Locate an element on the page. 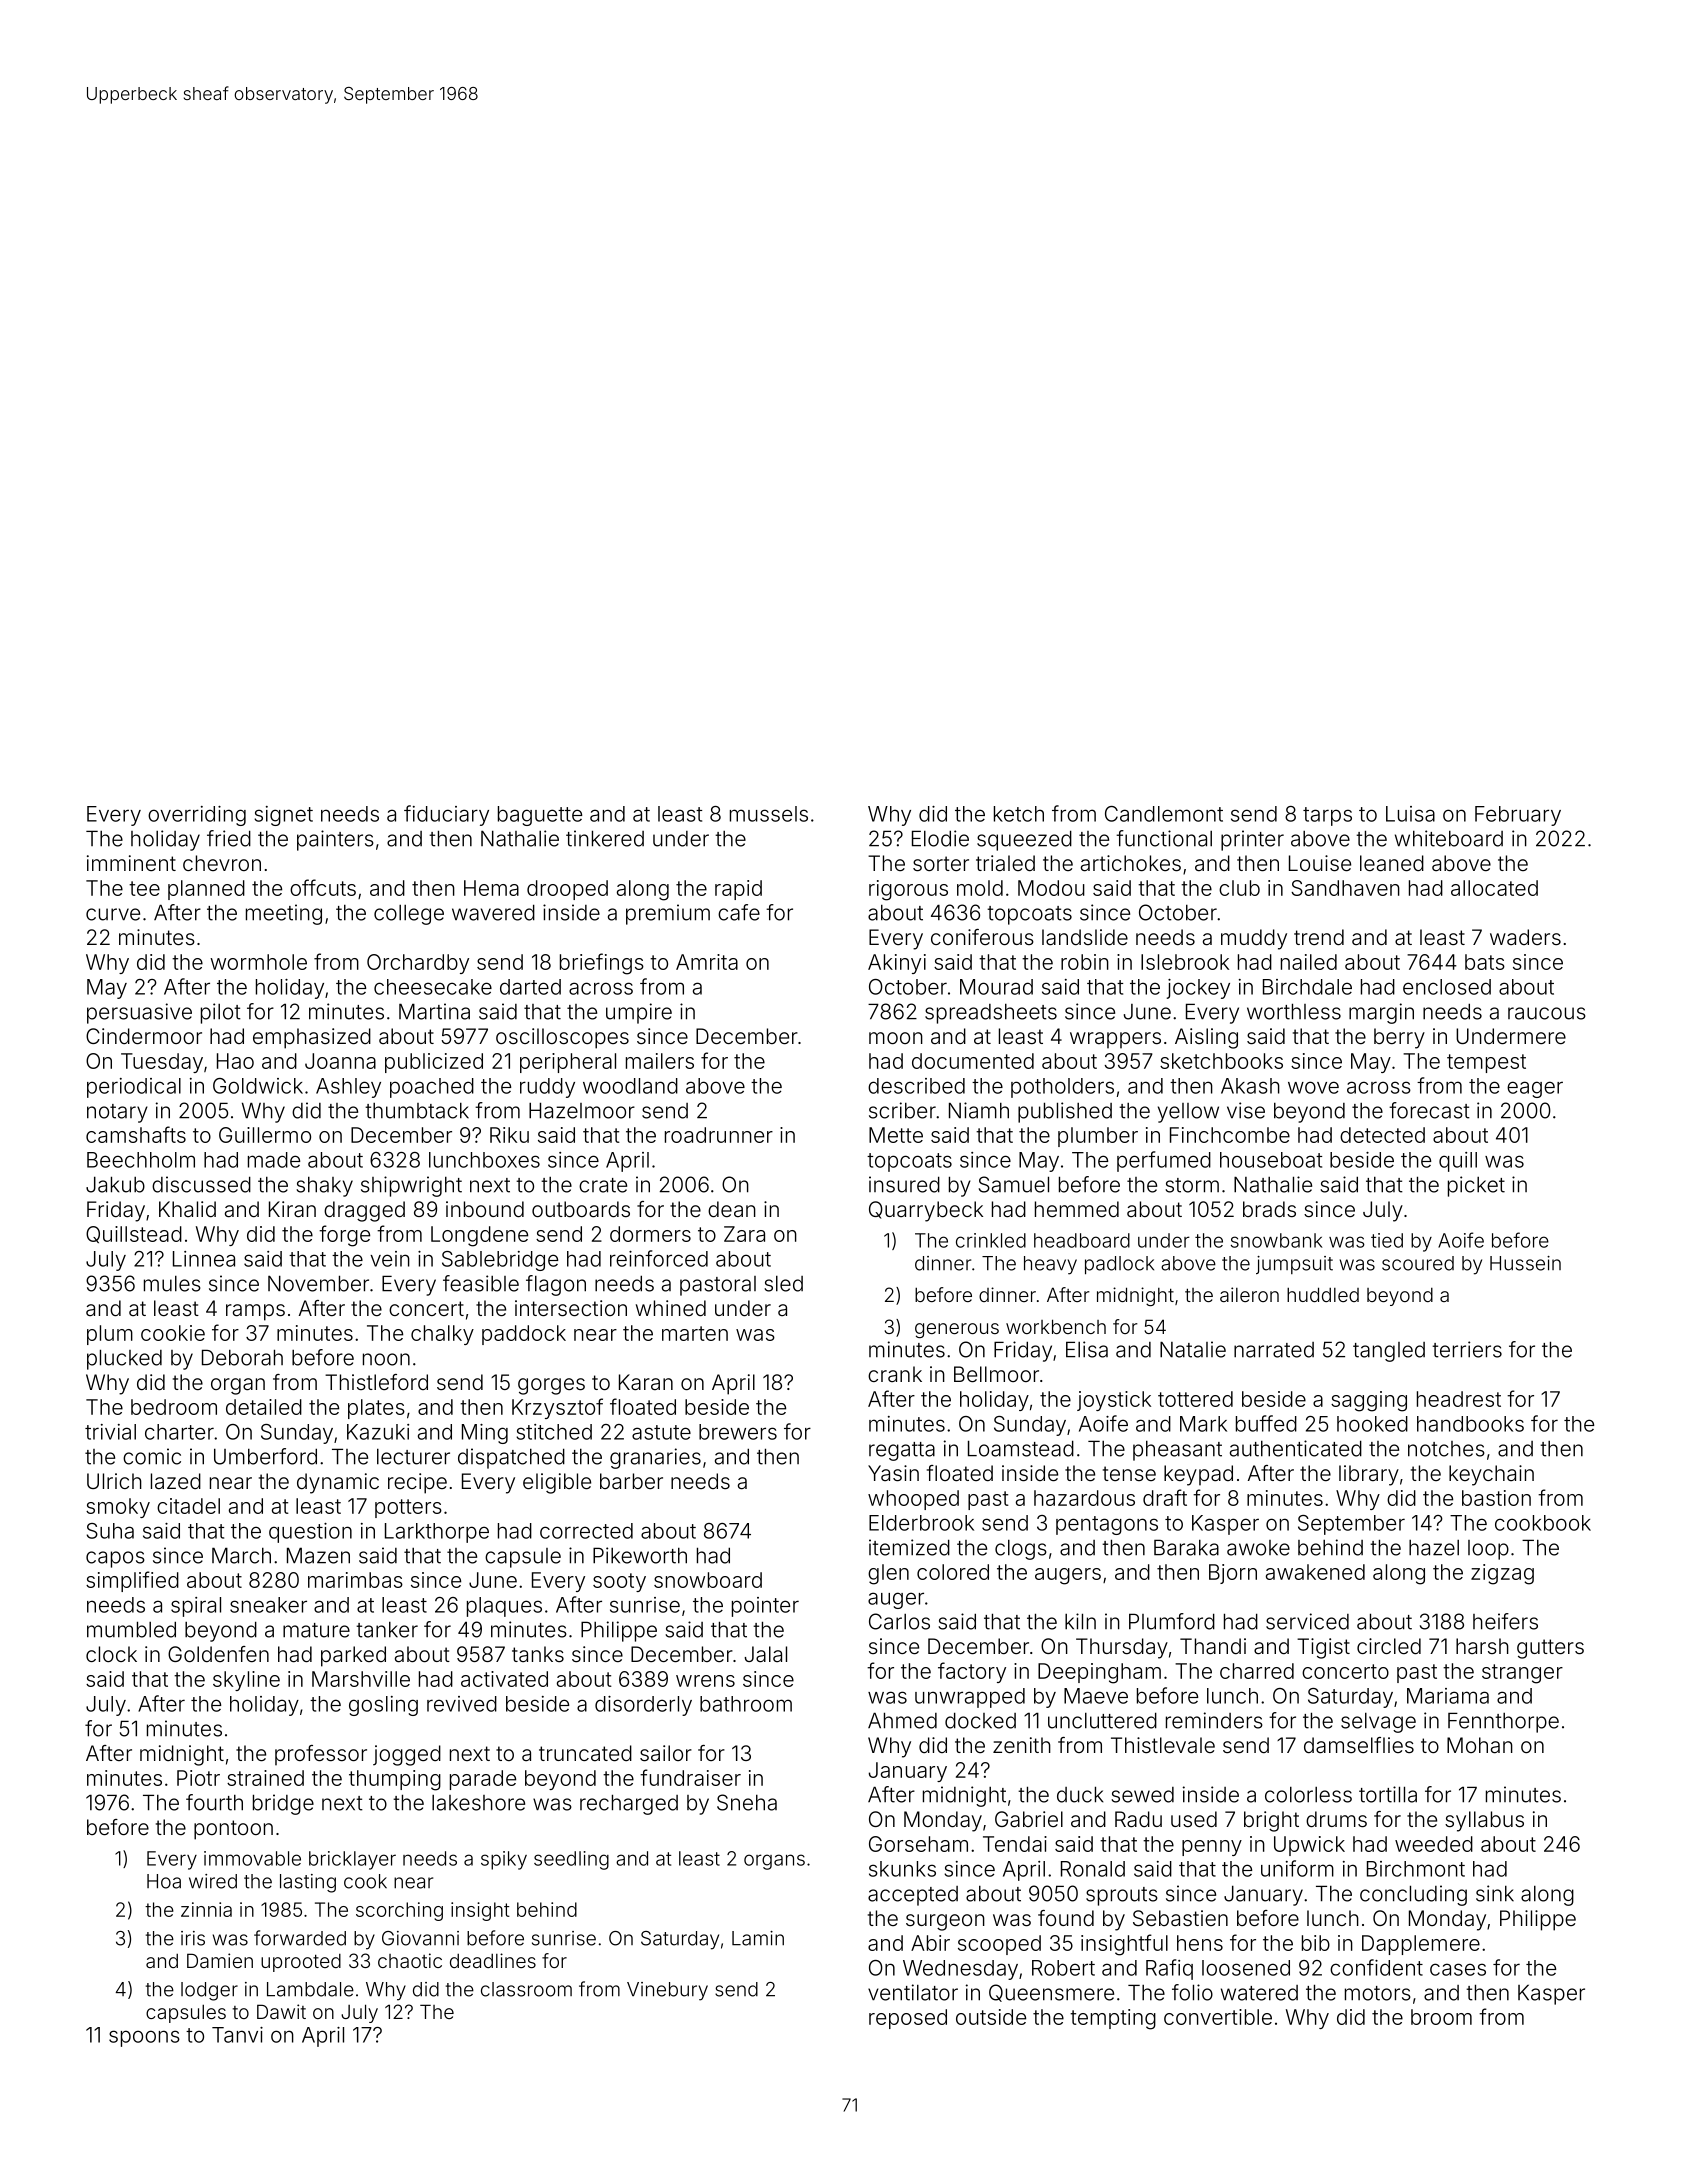 The image size is (1683, 2178). college is located at coordinates (409, 915).
